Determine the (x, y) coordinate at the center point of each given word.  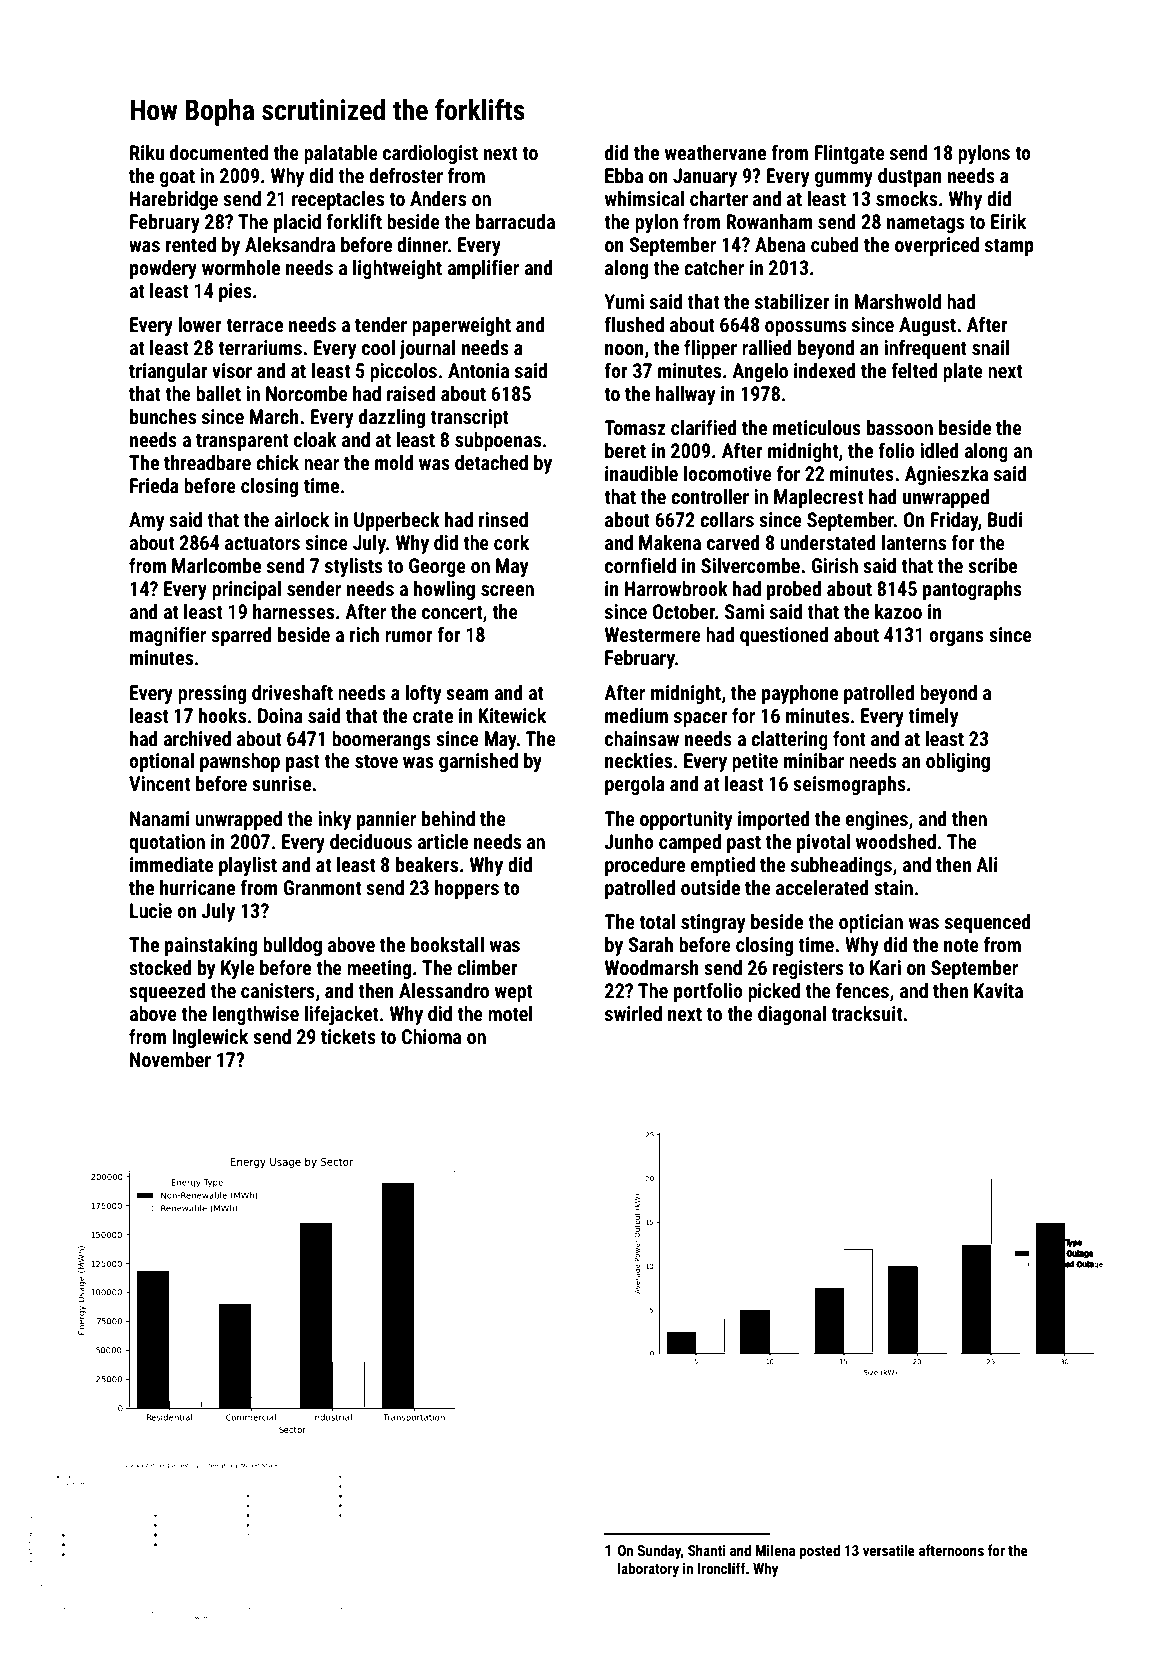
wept (514, 993)
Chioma (431, 1036)
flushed (634, 324)
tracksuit (866, 1013)
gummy (844, 179)
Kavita (998, 990)
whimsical (644, 198)
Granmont (322, 887)
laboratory (648, 1569)
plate (963, 372)
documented (219, 152)
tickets (348, 1036)
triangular (168, 372)
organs (956, 638)
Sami (744, 611)
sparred (241, 636)
